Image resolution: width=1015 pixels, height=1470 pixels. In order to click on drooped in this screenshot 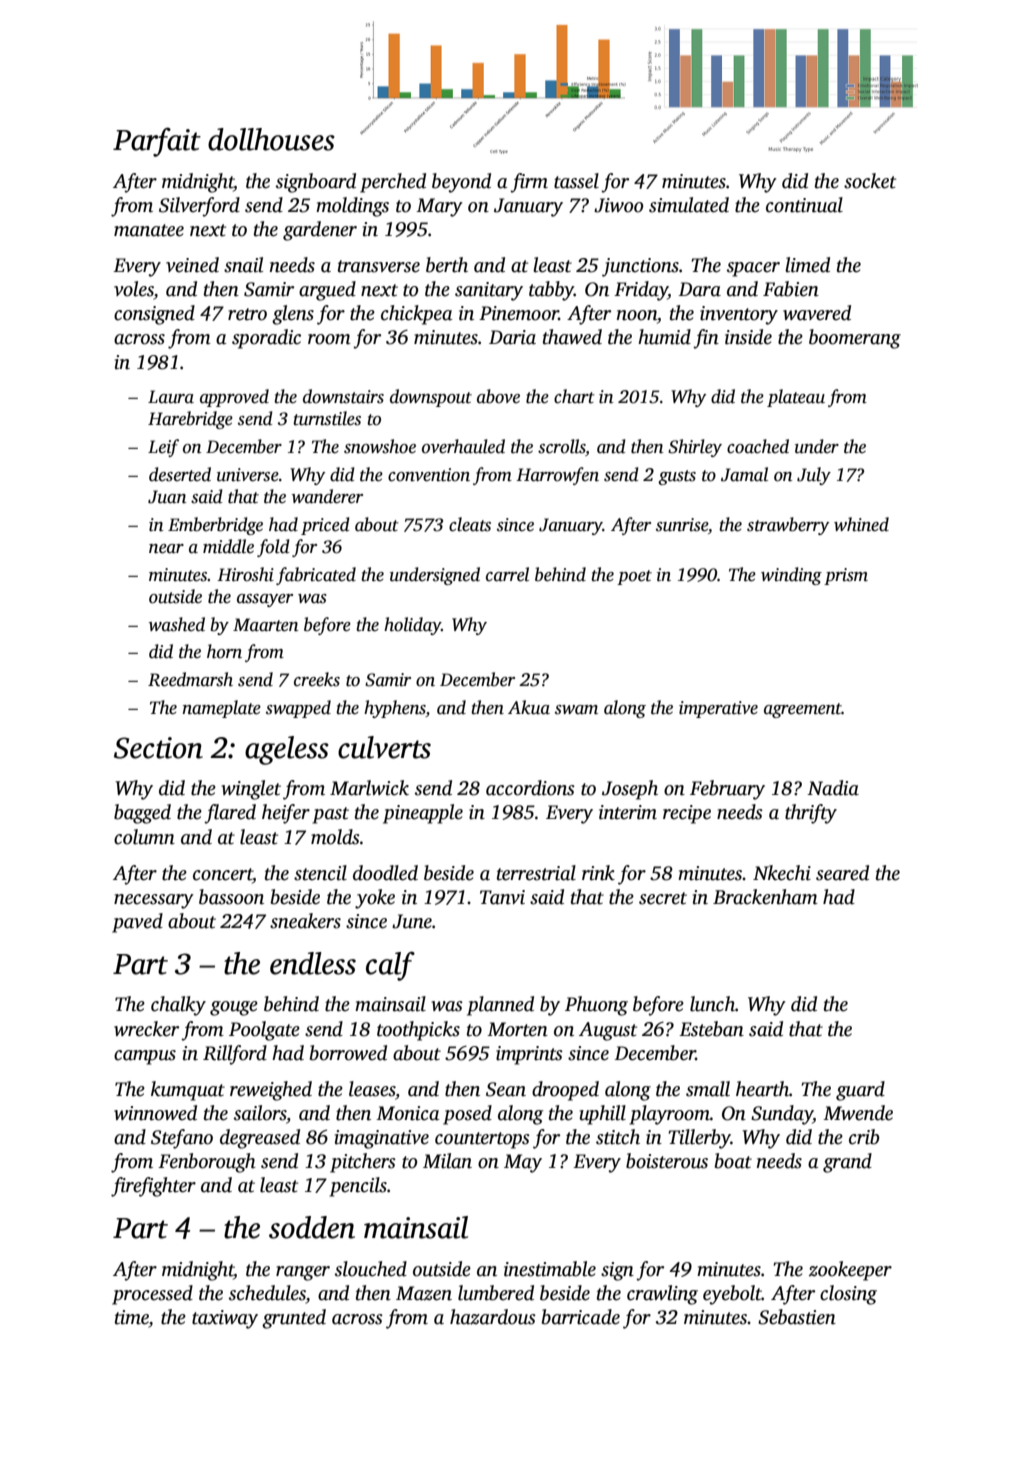, I will do `click(565, 1091)`.
